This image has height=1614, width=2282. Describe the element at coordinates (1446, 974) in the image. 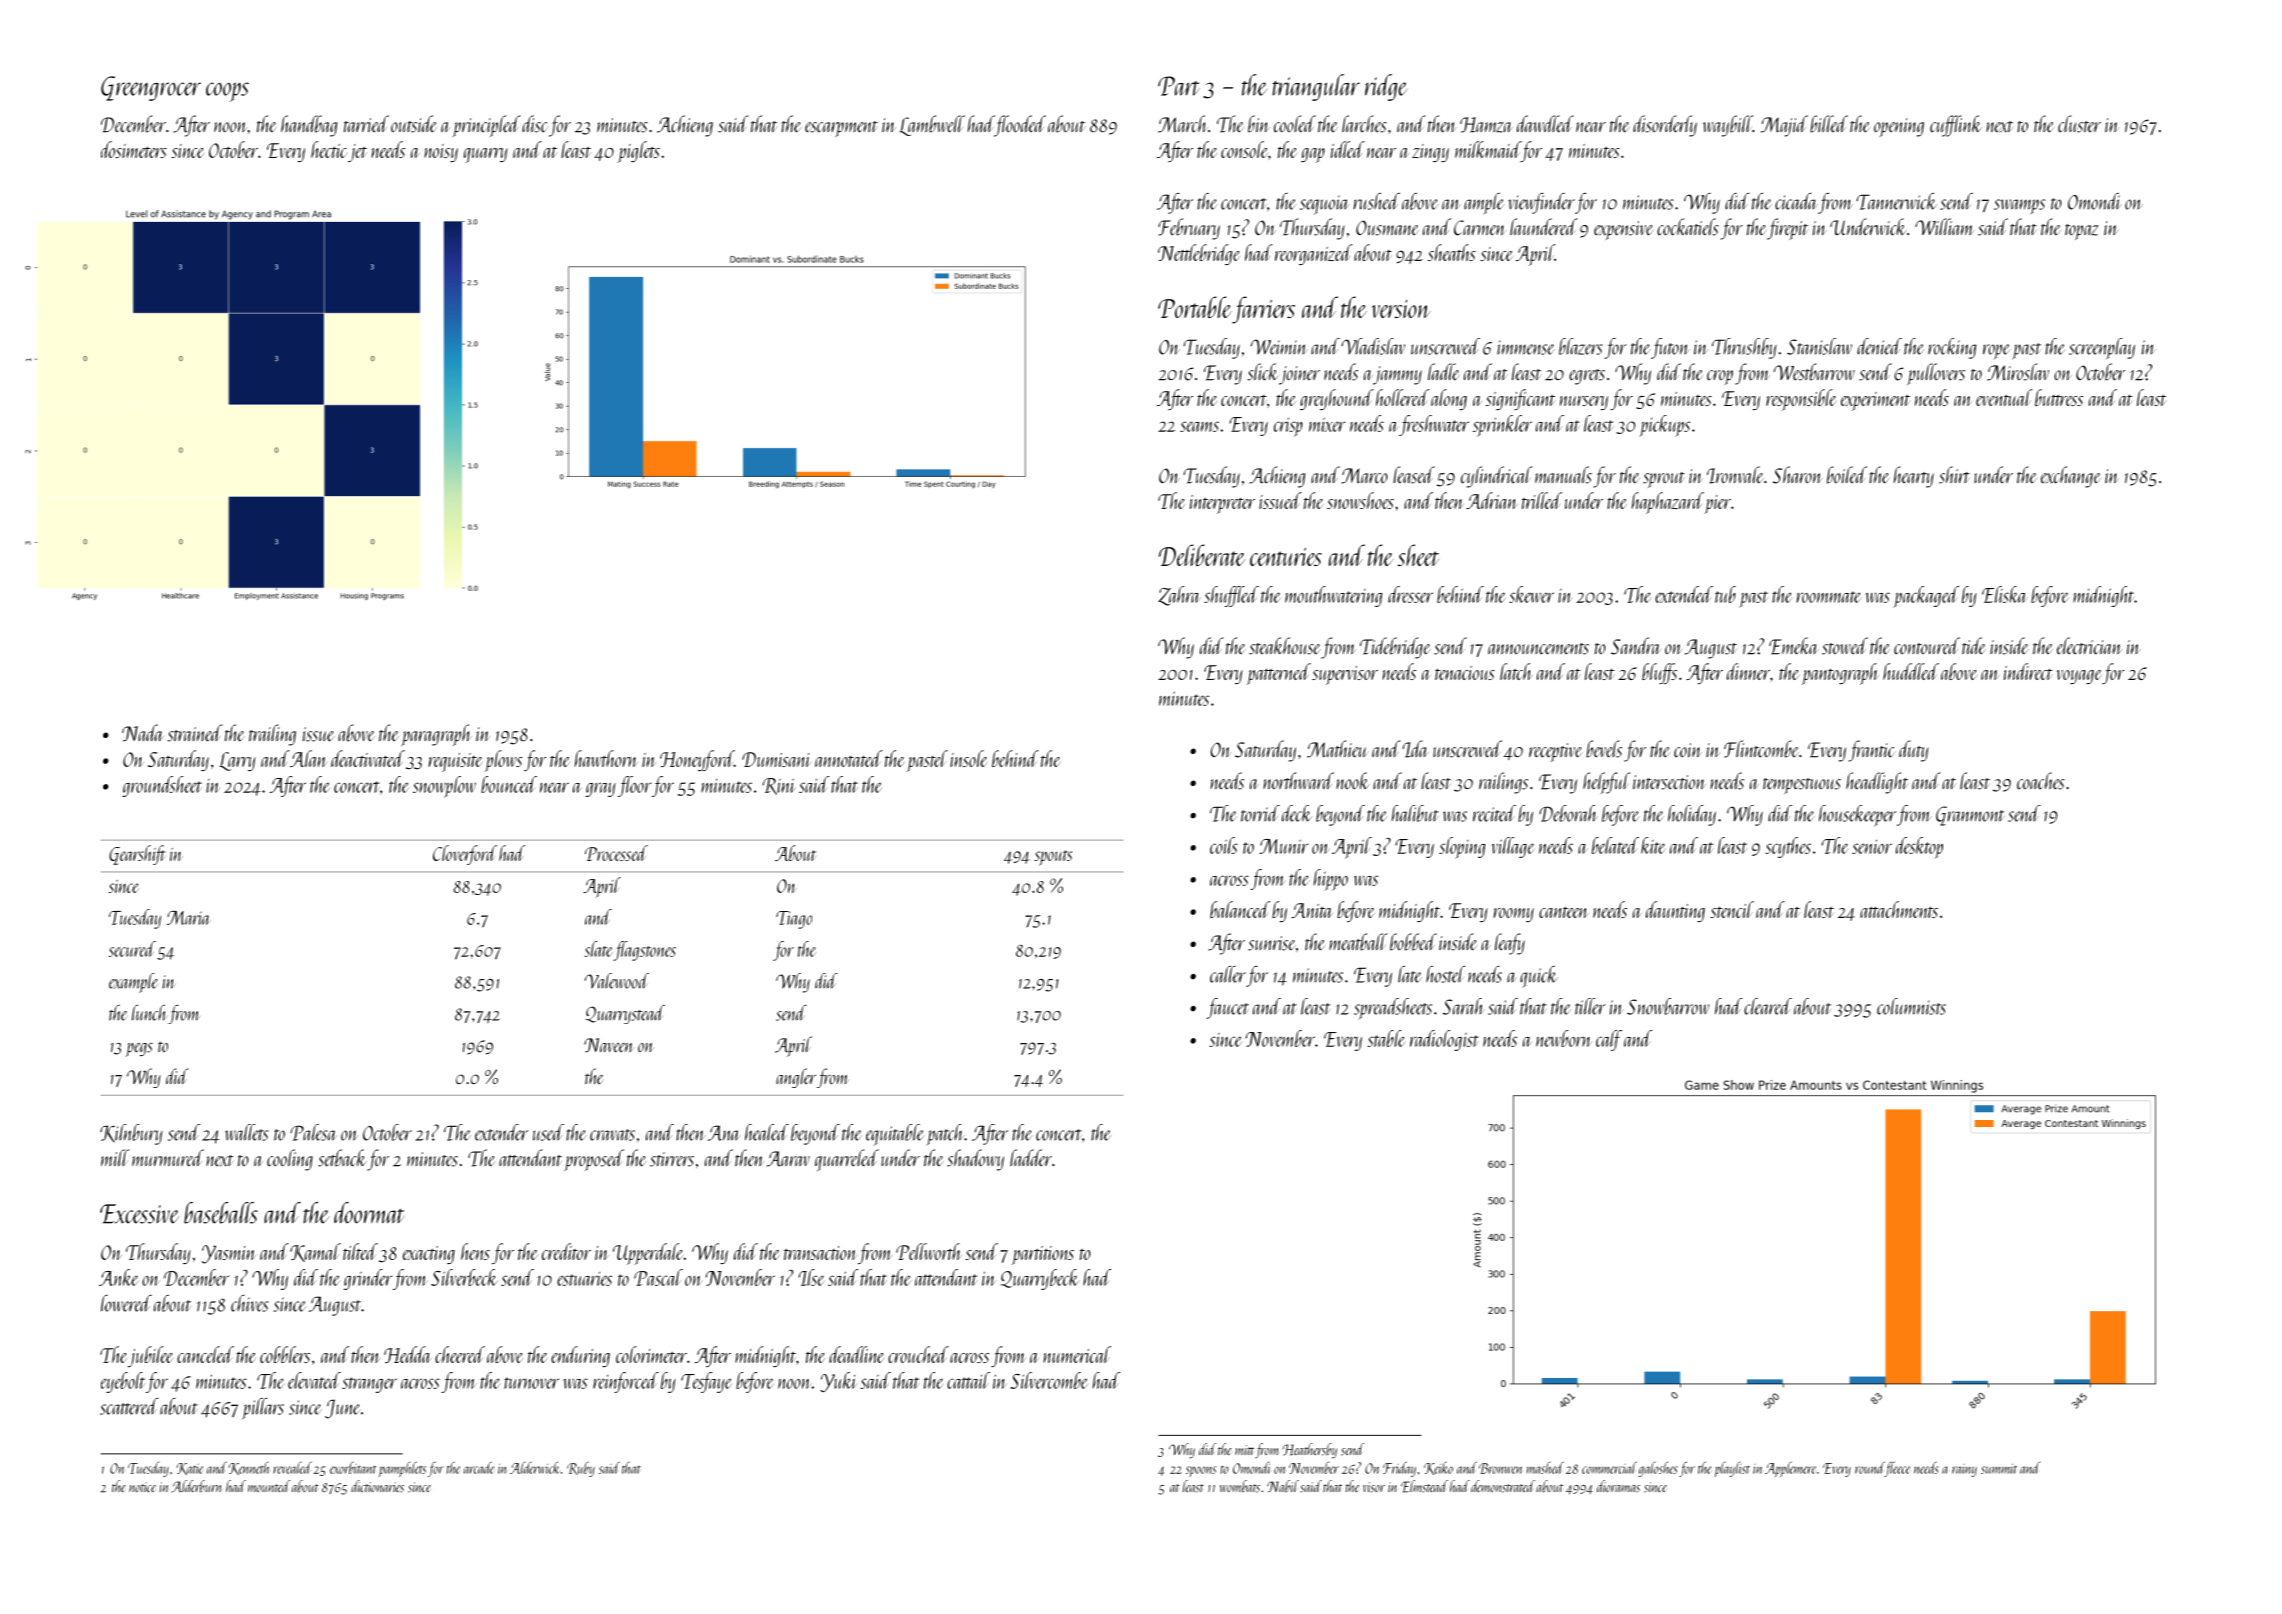

I see `hostel` at that location.
